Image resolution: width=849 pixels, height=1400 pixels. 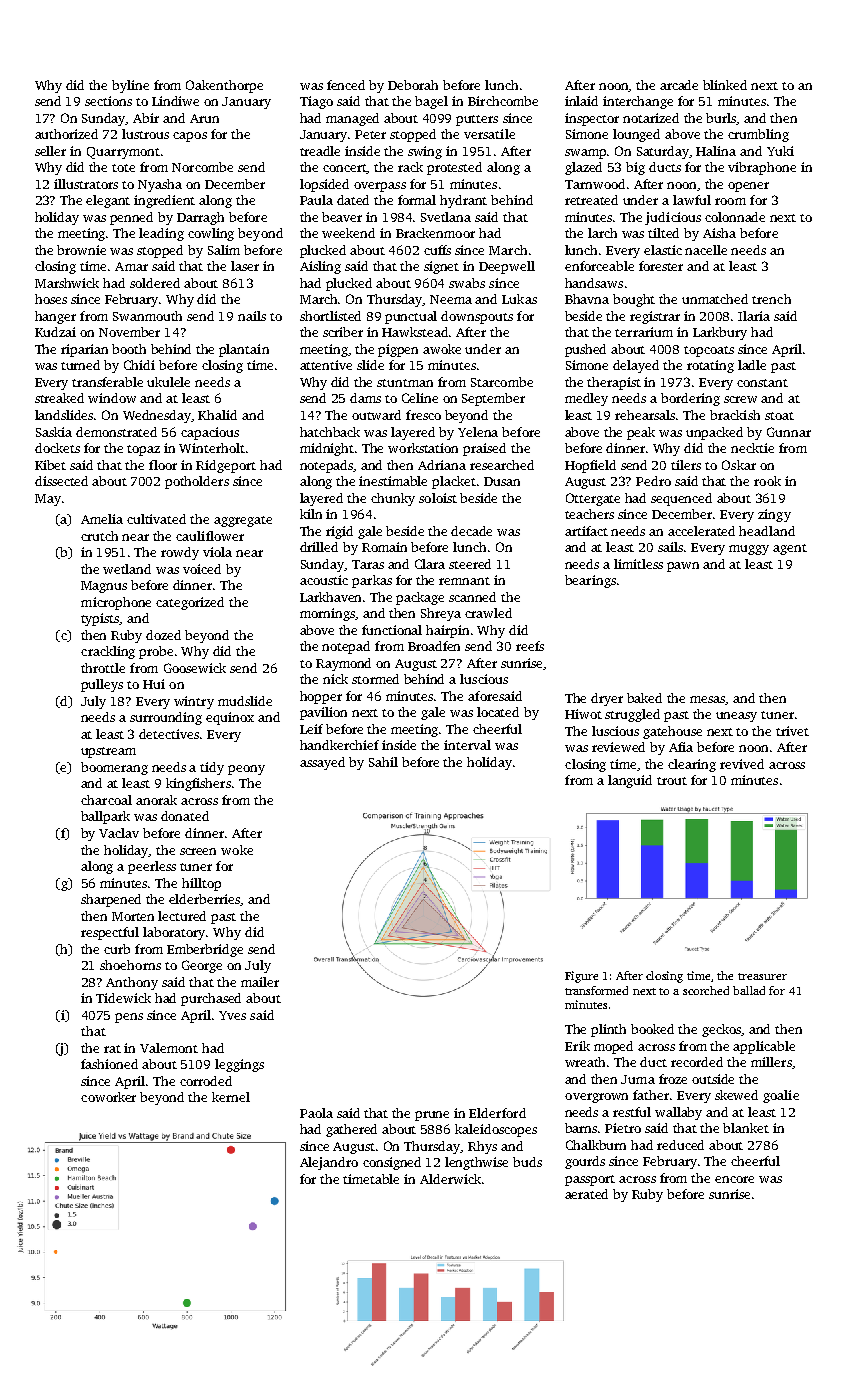 I want to click on Morten, so click(x=133, y=916).
